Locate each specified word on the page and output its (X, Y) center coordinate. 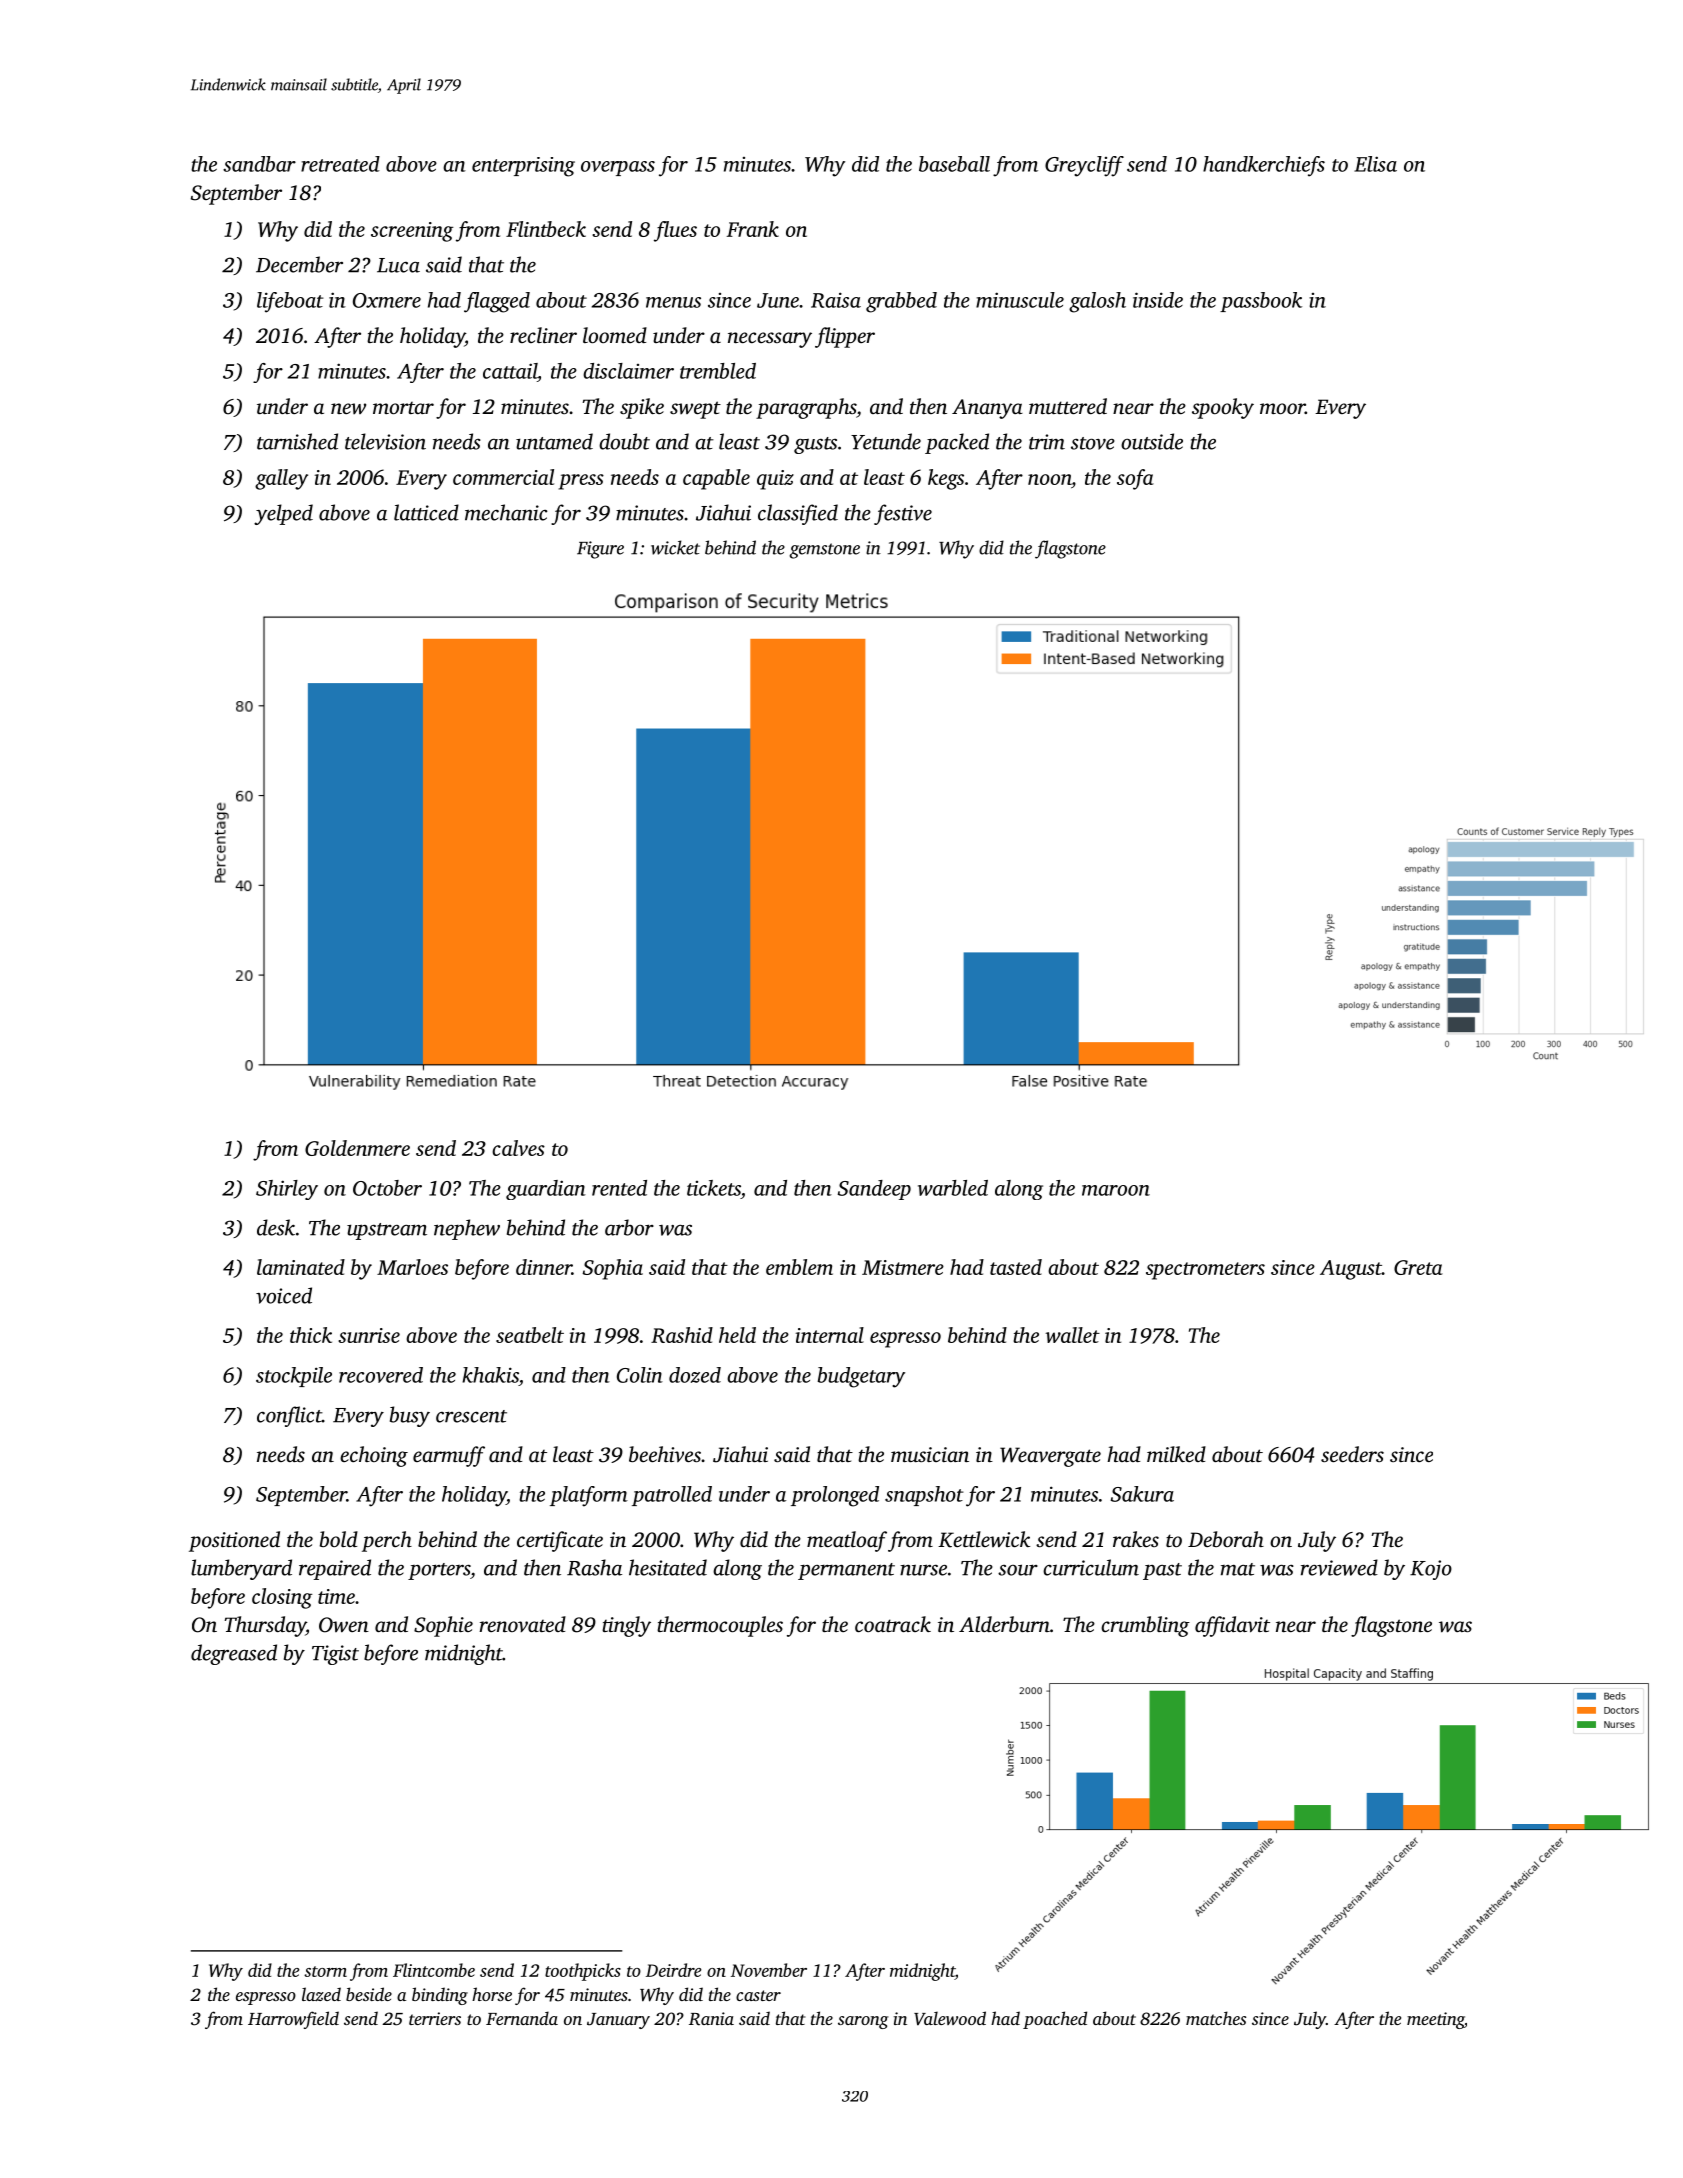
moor (1282, 408)
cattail (510, 371)
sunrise (369, 1335)
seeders (1352, 1454)
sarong (863, 2022)
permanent (846, 1571)
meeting (1435, 2020)
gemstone (825, 551)
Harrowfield (293, 2020)
